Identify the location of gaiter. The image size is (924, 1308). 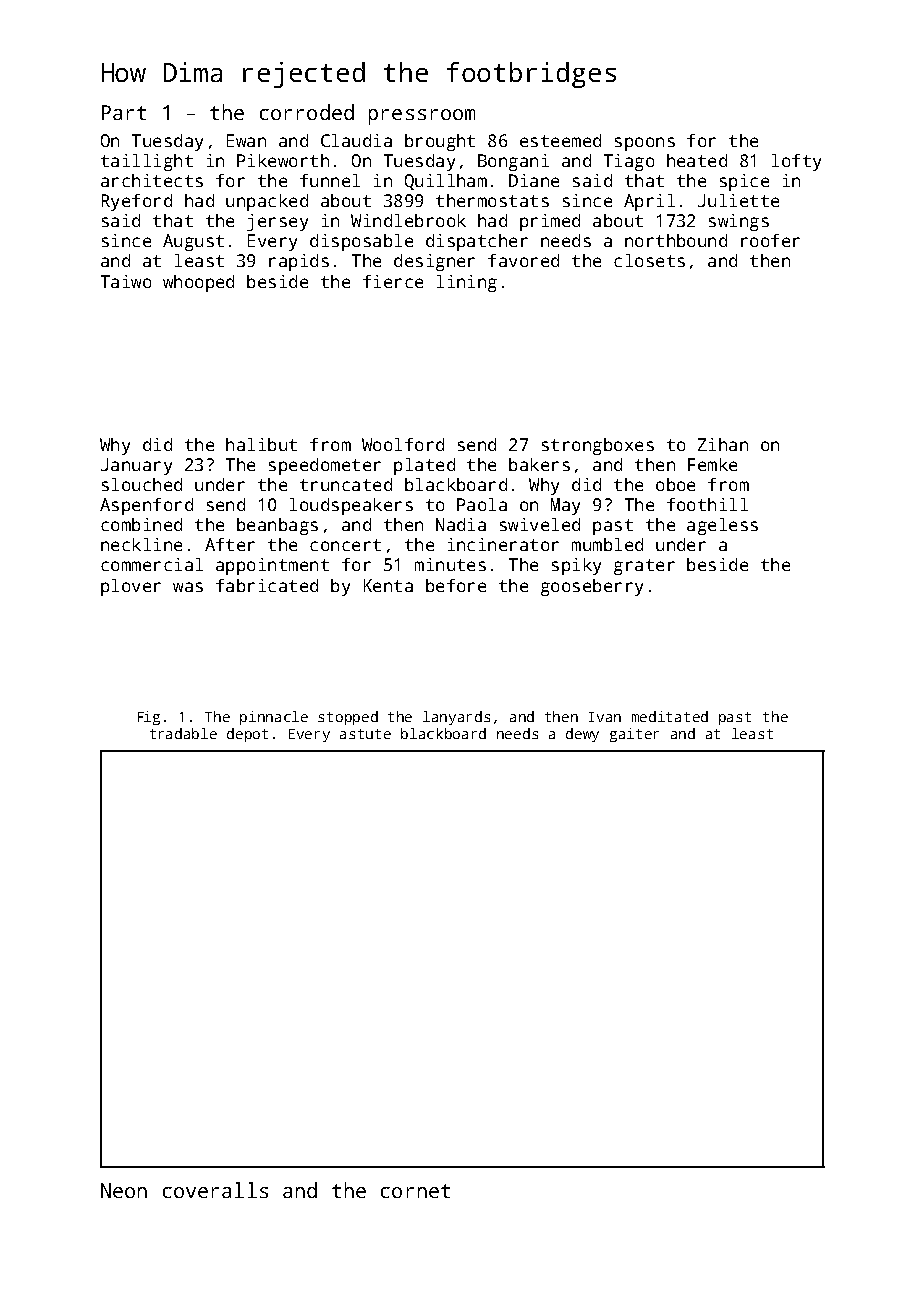
(634, 735).
